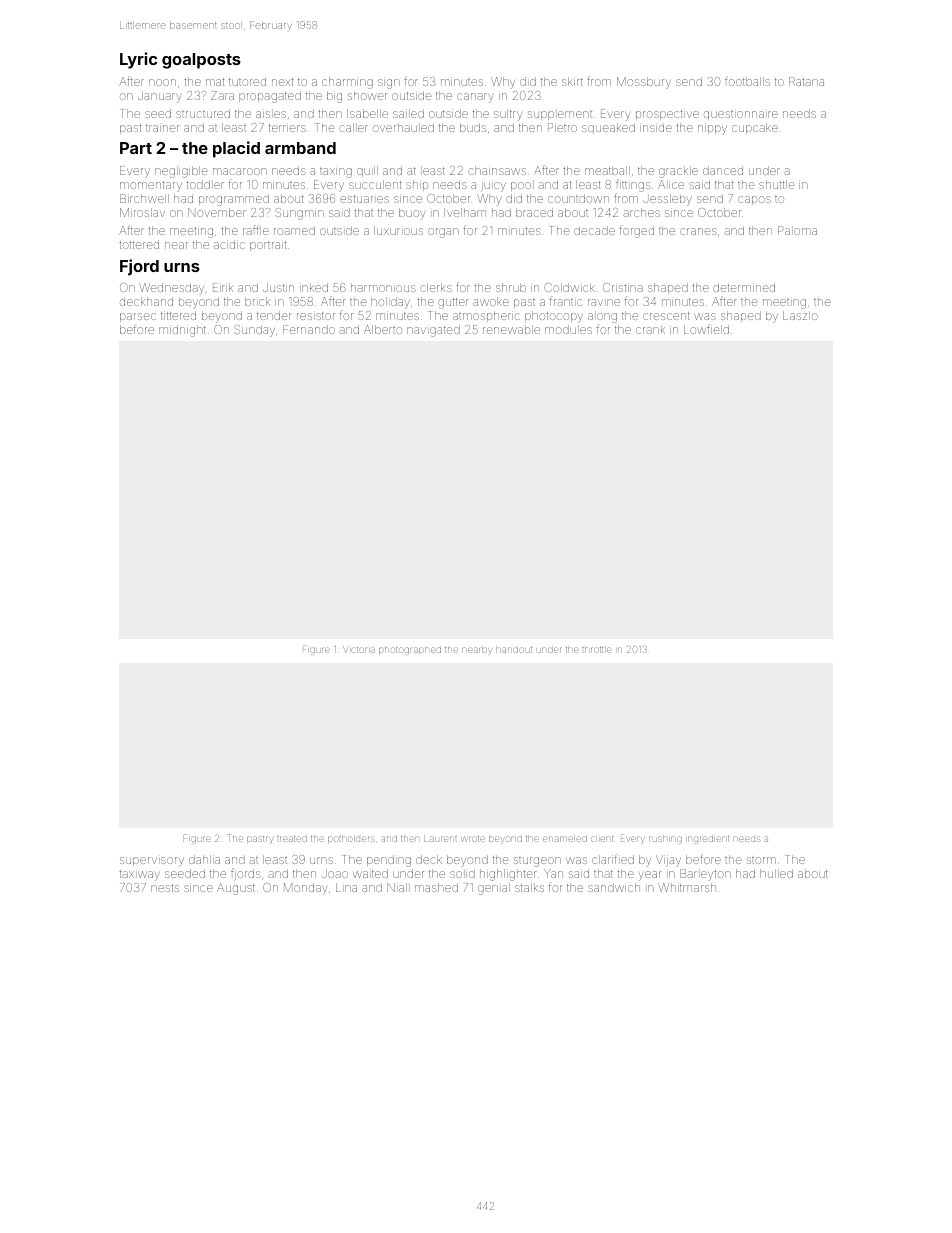 The image size is (952, 1233). What do you see at coordinates (182, 331) in the screenshot?
I see `midnight` at bounding box center [182, 331].
